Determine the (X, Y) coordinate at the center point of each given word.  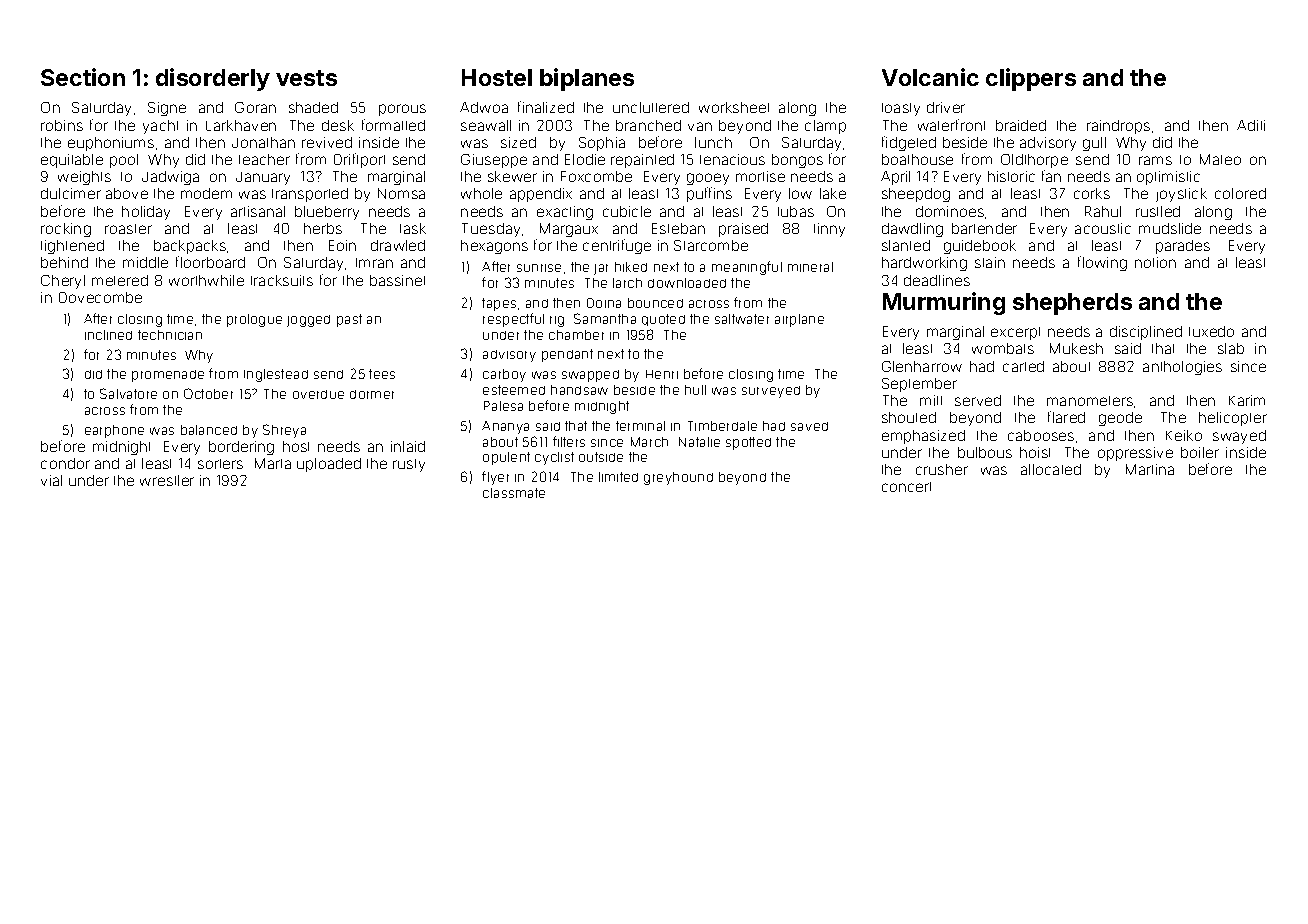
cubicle (627, 211)
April (895, 178)
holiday (146, 213)
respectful (513, 320)
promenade (168, 376)
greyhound (678, 478)
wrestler (167, 480)
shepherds (1072, 304)
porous (402, 110)
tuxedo (1211, 331)
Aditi (1251, 125)
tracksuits (282, 280)
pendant (567, 355)
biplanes (587, 79)
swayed (1239, 437)
